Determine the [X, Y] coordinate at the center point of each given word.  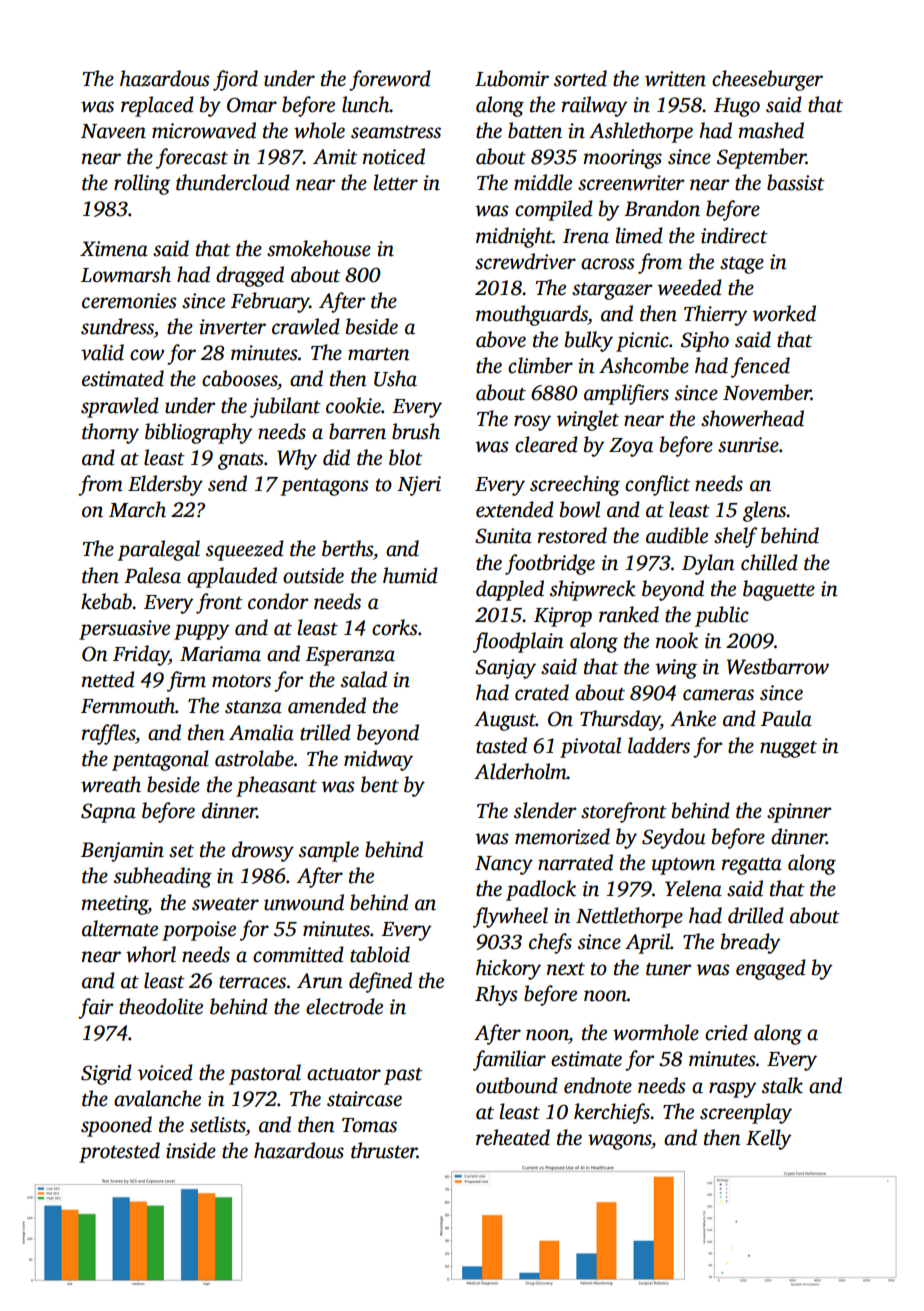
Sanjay [505, 669]
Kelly [769, 1139]
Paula [786, 718]
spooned [116, 1126]
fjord [235, 80]
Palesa [152, 575]
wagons [619, 1142]
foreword [390, 80]
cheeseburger [767, 80]
